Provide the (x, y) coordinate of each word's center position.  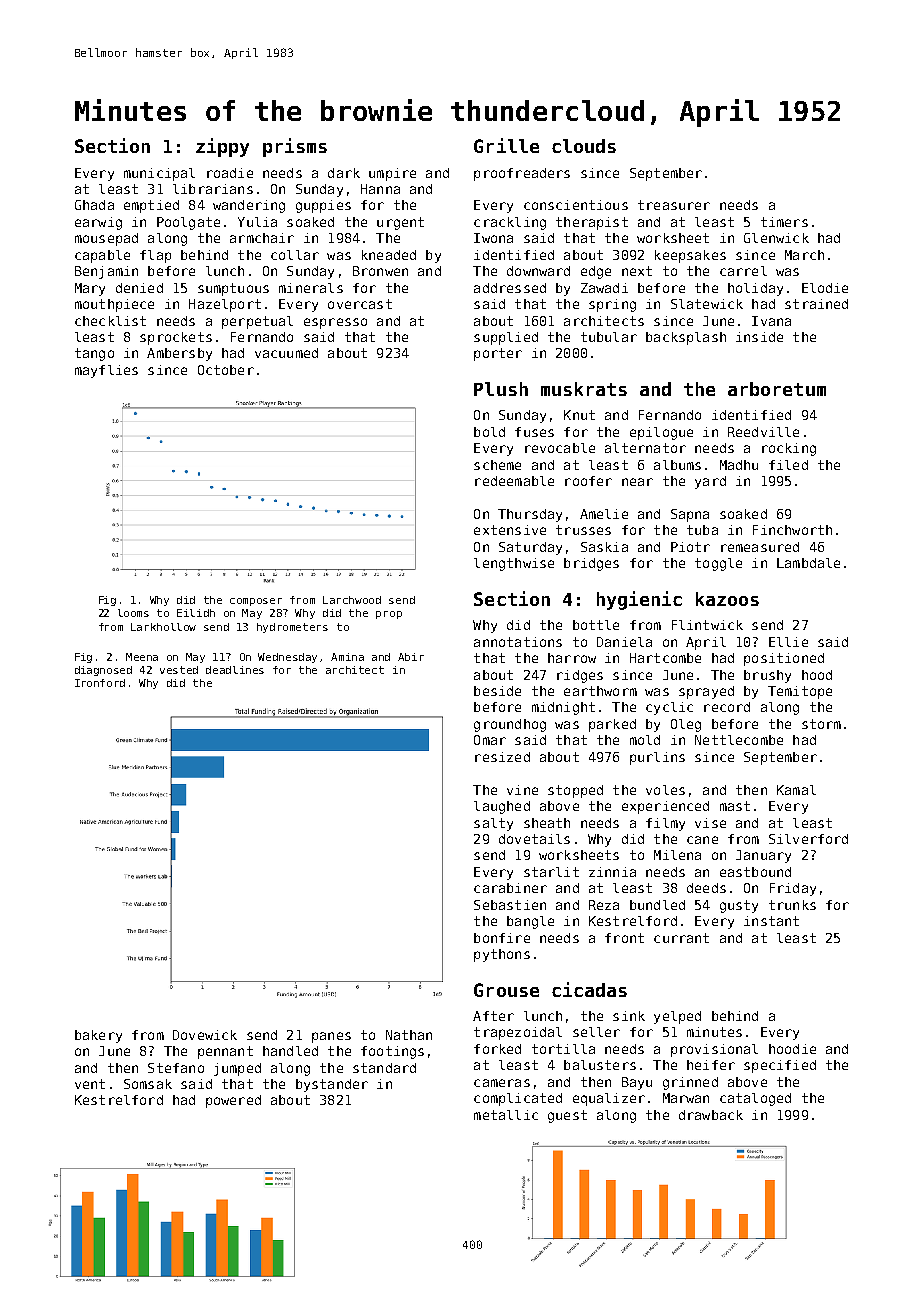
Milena (677, 855)
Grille (506, 145)
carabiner (510, 888)
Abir (411, 657)
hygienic (639, 600)
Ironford (100, 683)
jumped (237, 1069)
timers (784, 222)
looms (133, 613)
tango (94, 354)
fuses (534, 432)
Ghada (94, 205)
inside (759, 337)
